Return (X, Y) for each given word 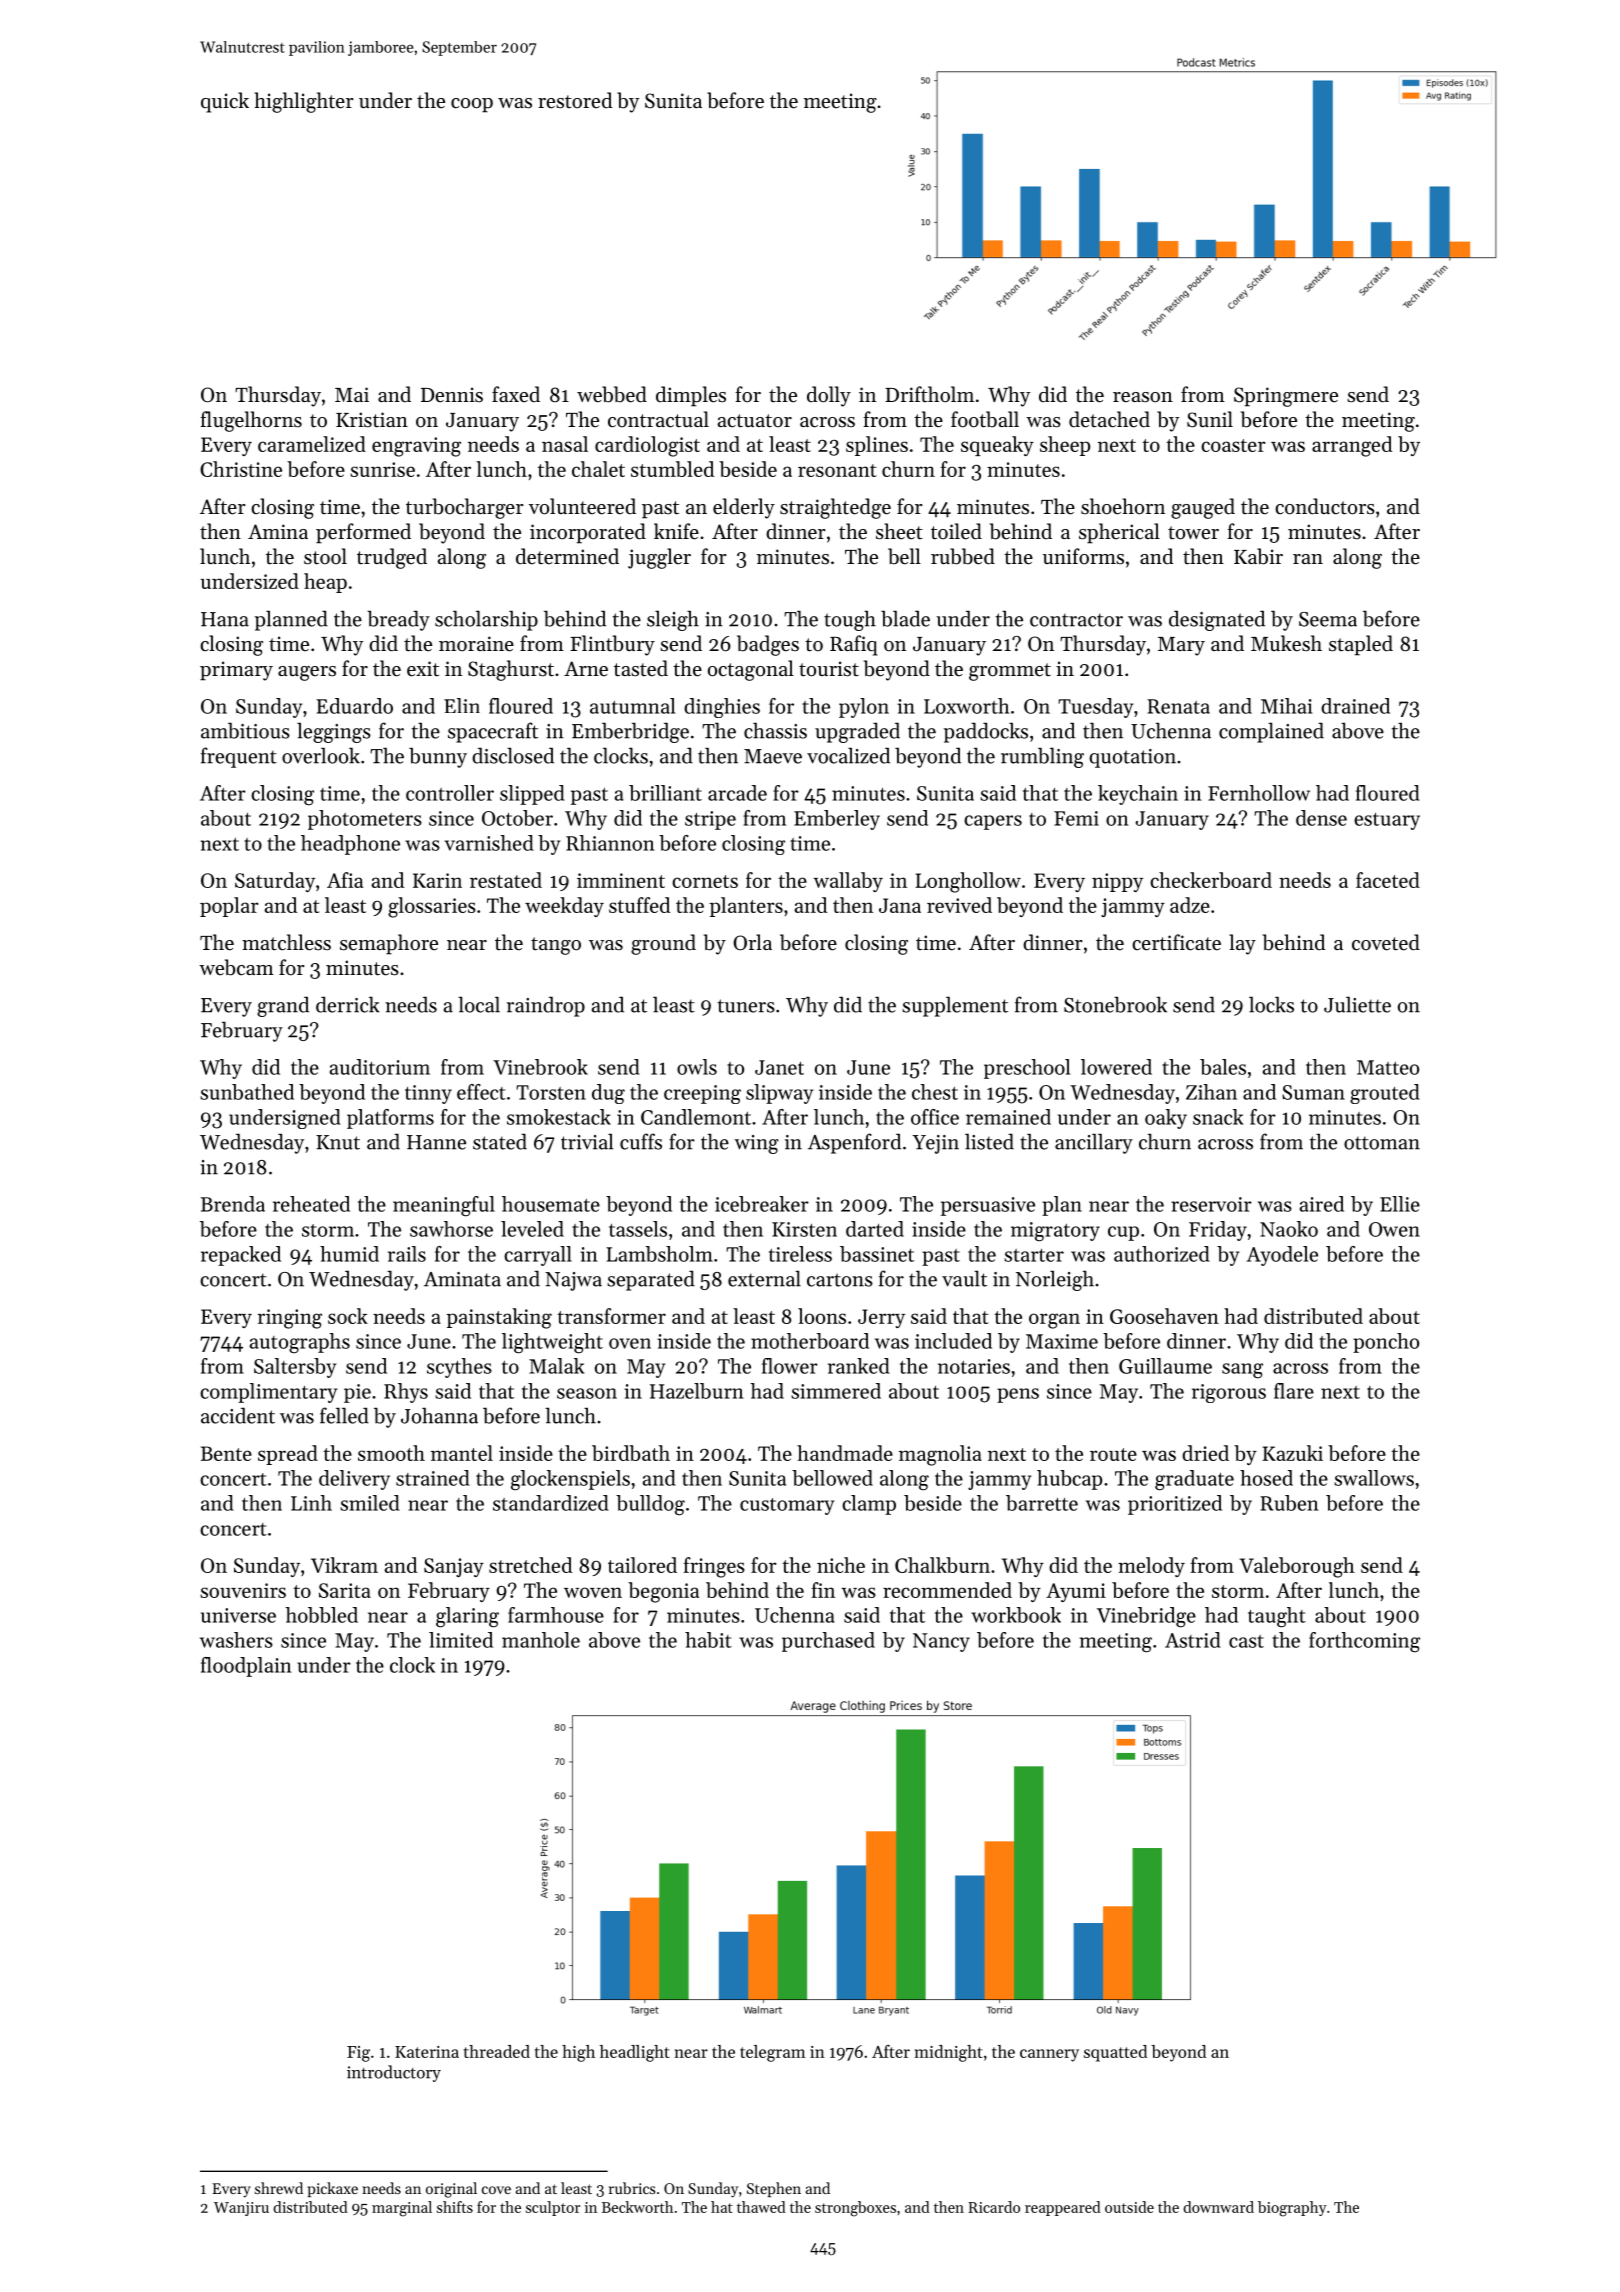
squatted (1115, 2053)
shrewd (279, 2188)
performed (363, 533)
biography (1292, 2209)
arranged (1352, 446)
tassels (638, 1229)
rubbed (963, 556)
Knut (338, 1142)
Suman (1313, 1092)
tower (1193, 533)
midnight (948, 2053)
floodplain (246, 1667)
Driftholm (929, 394)
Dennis (452, 395)
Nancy (941, 1642)
